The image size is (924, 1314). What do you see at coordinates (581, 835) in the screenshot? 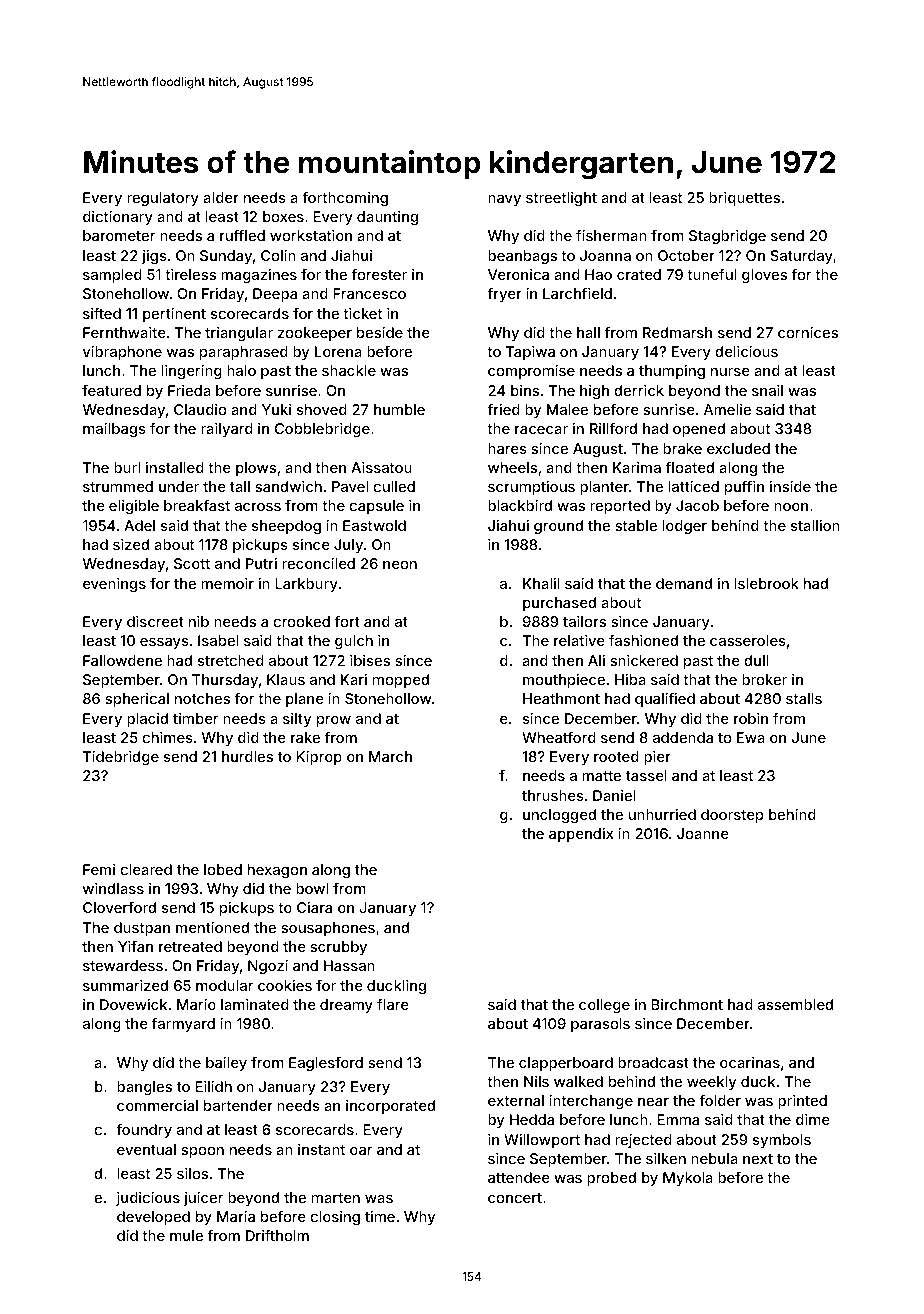
I see `appendix` at bounding box center [581, 835].
